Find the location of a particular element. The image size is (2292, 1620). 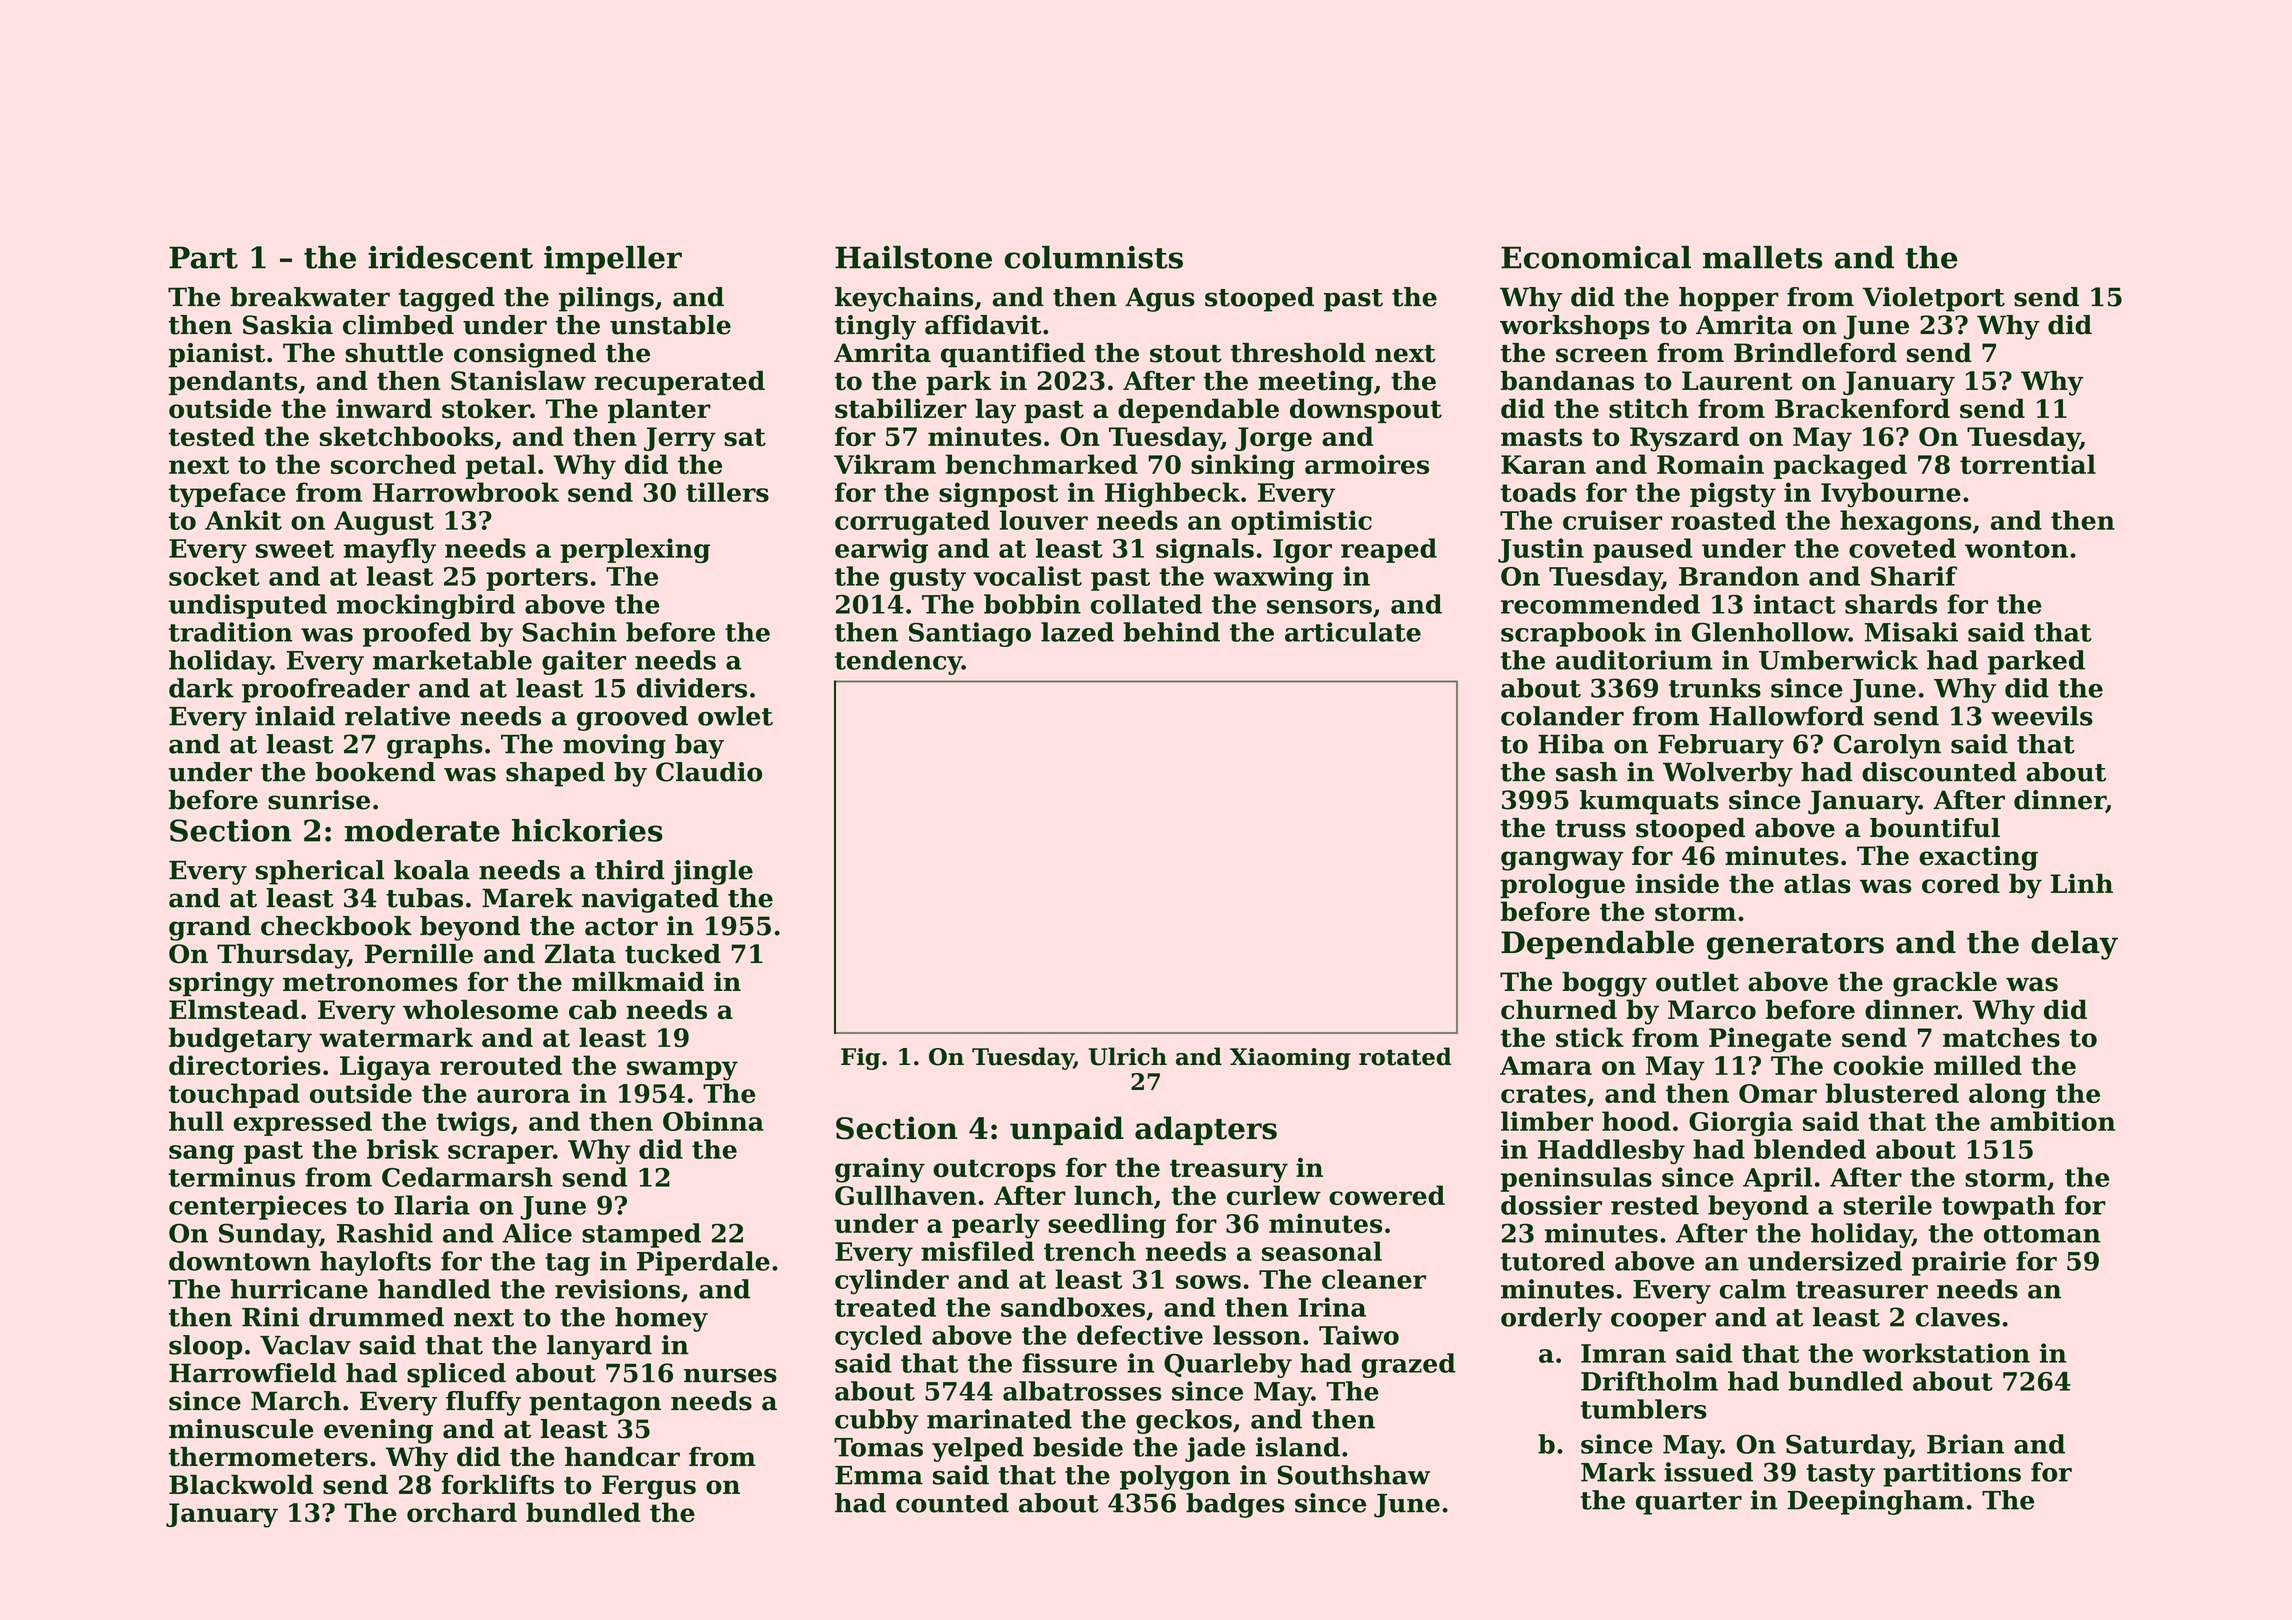

March is located at coordinates (296, 1401).
